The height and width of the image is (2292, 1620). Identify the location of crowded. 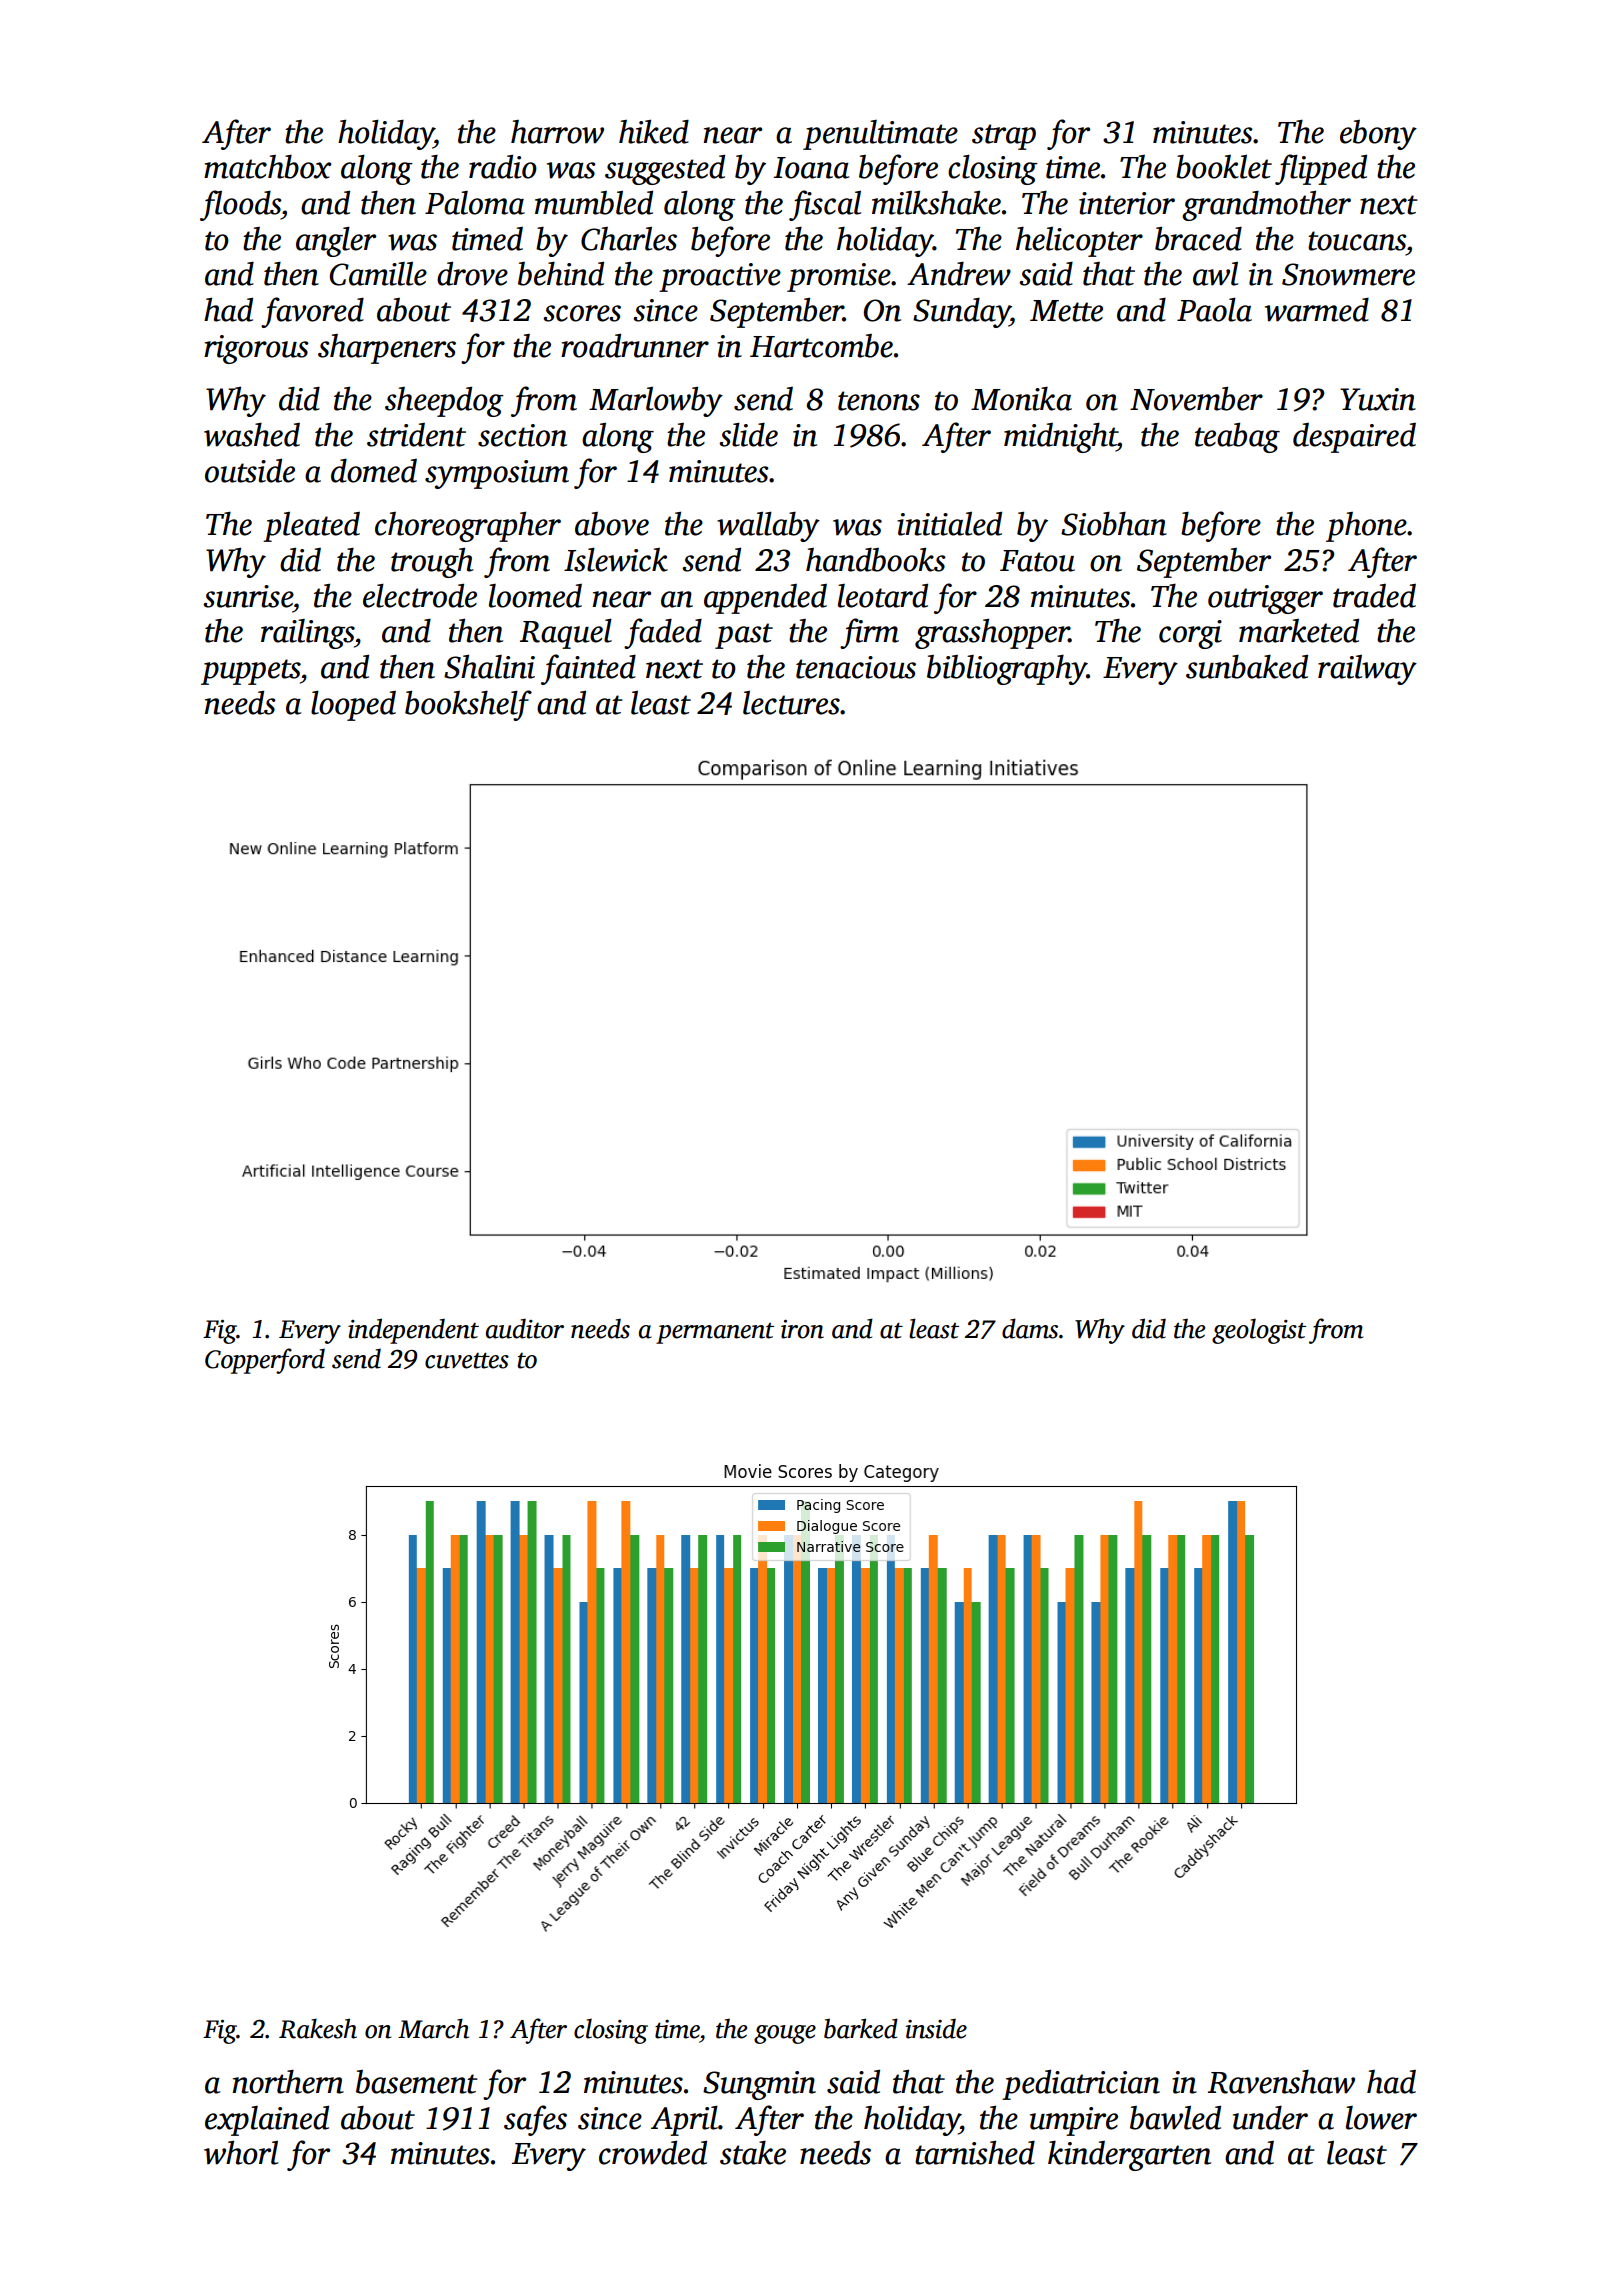
(653, 2153).
